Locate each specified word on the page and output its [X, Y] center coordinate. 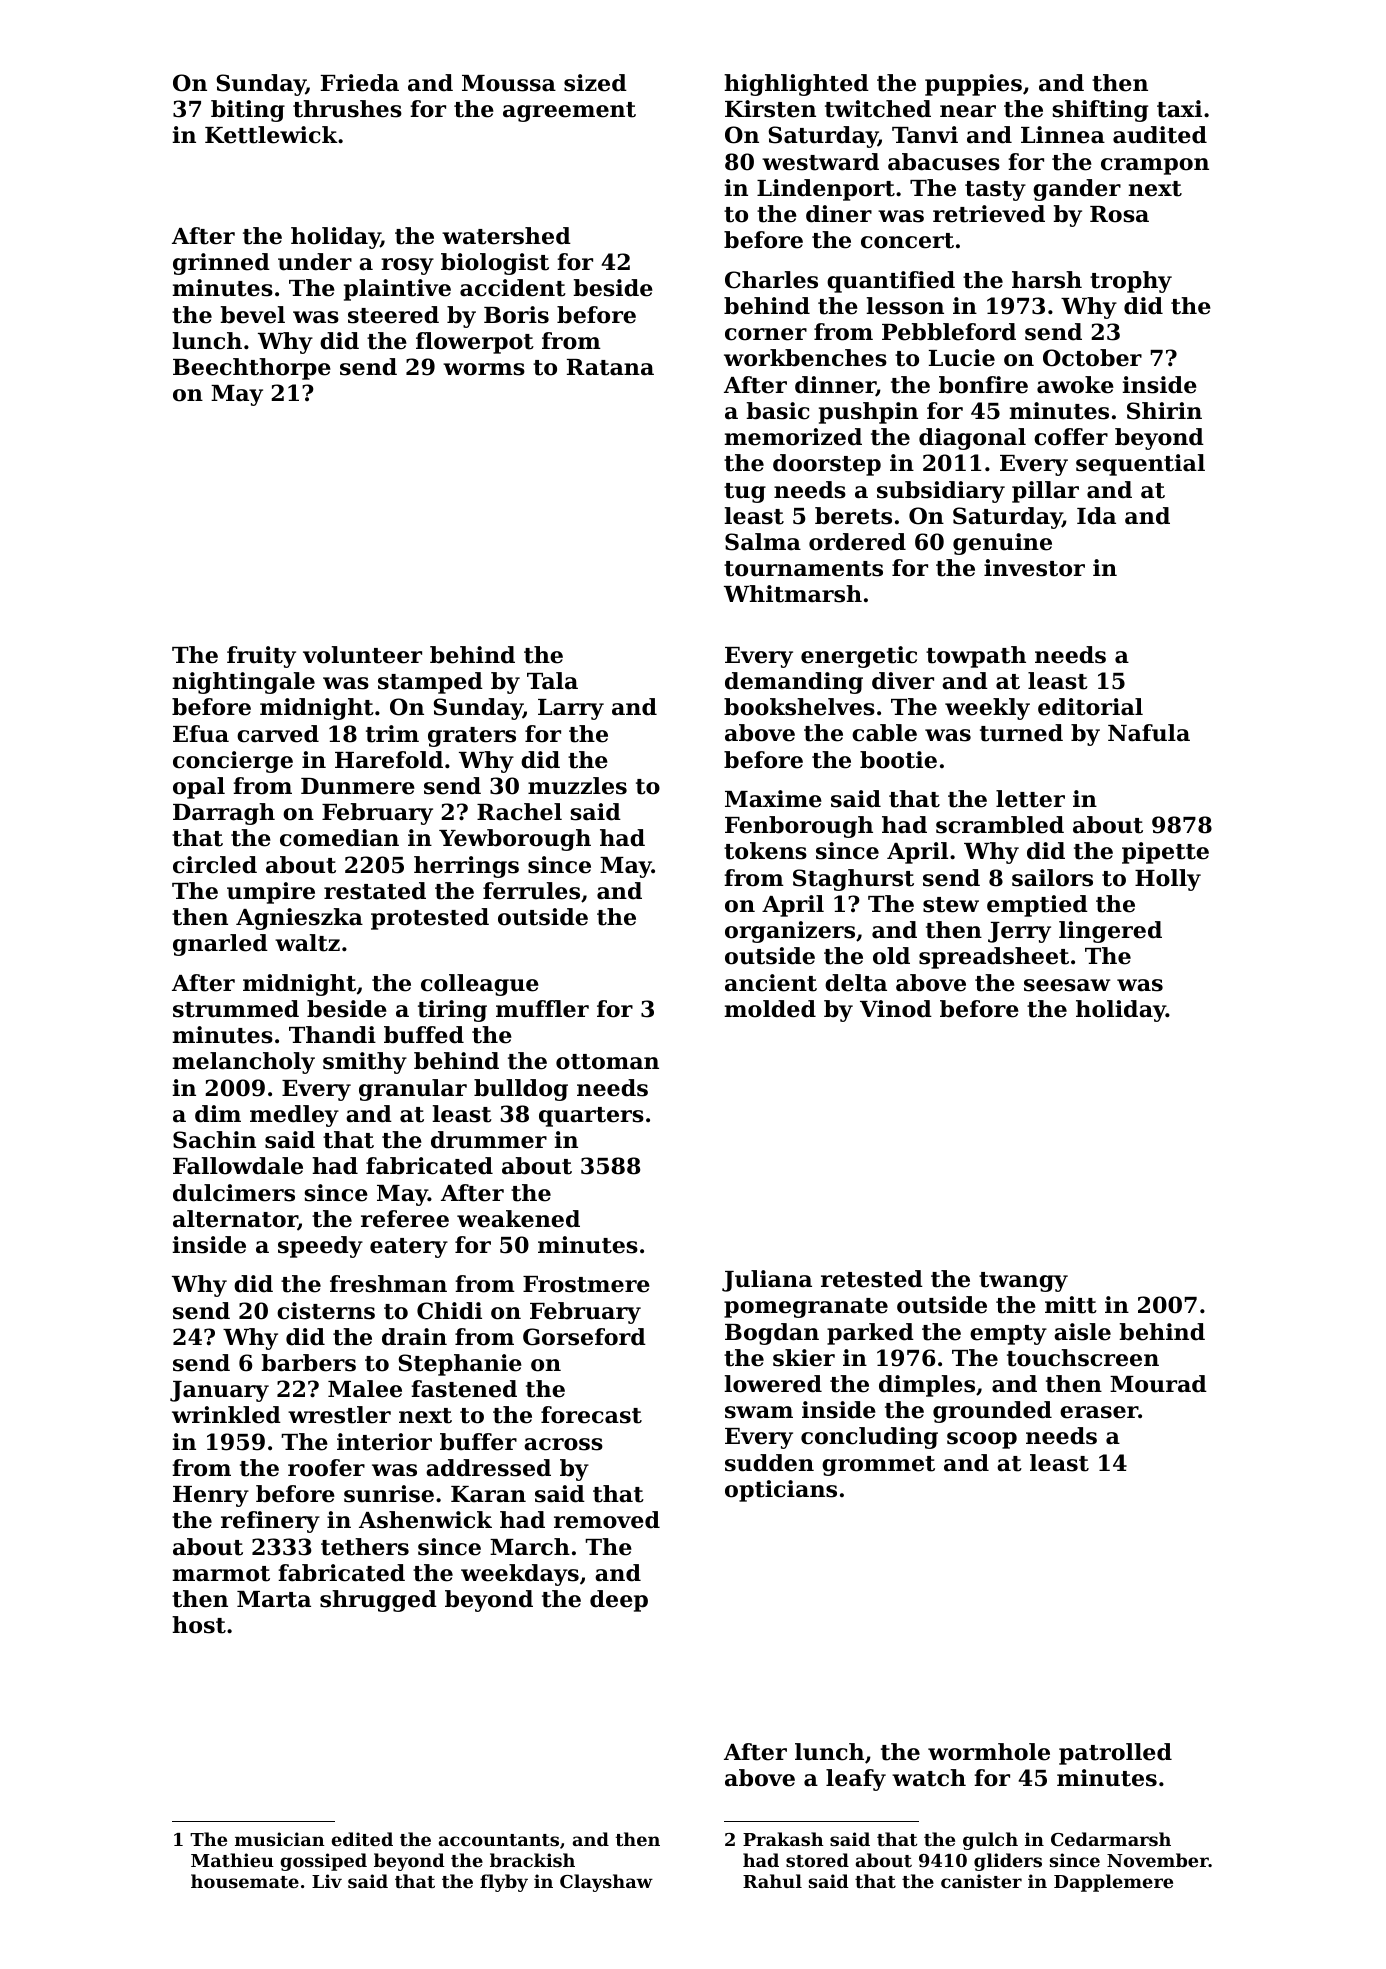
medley [294, 1116]
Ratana [610, 367]
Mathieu [232, 1860]
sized [595, 83]
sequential [1140, 465]
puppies [973, 85]
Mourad [1158, 1384]
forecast [591, 1415]
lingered [1110, 932]
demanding [794, 683]
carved [278, 734]
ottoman [607, 1062]
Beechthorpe [252, 369]
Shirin [1164, 411]
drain [414, 1337]
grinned [221, 264]
